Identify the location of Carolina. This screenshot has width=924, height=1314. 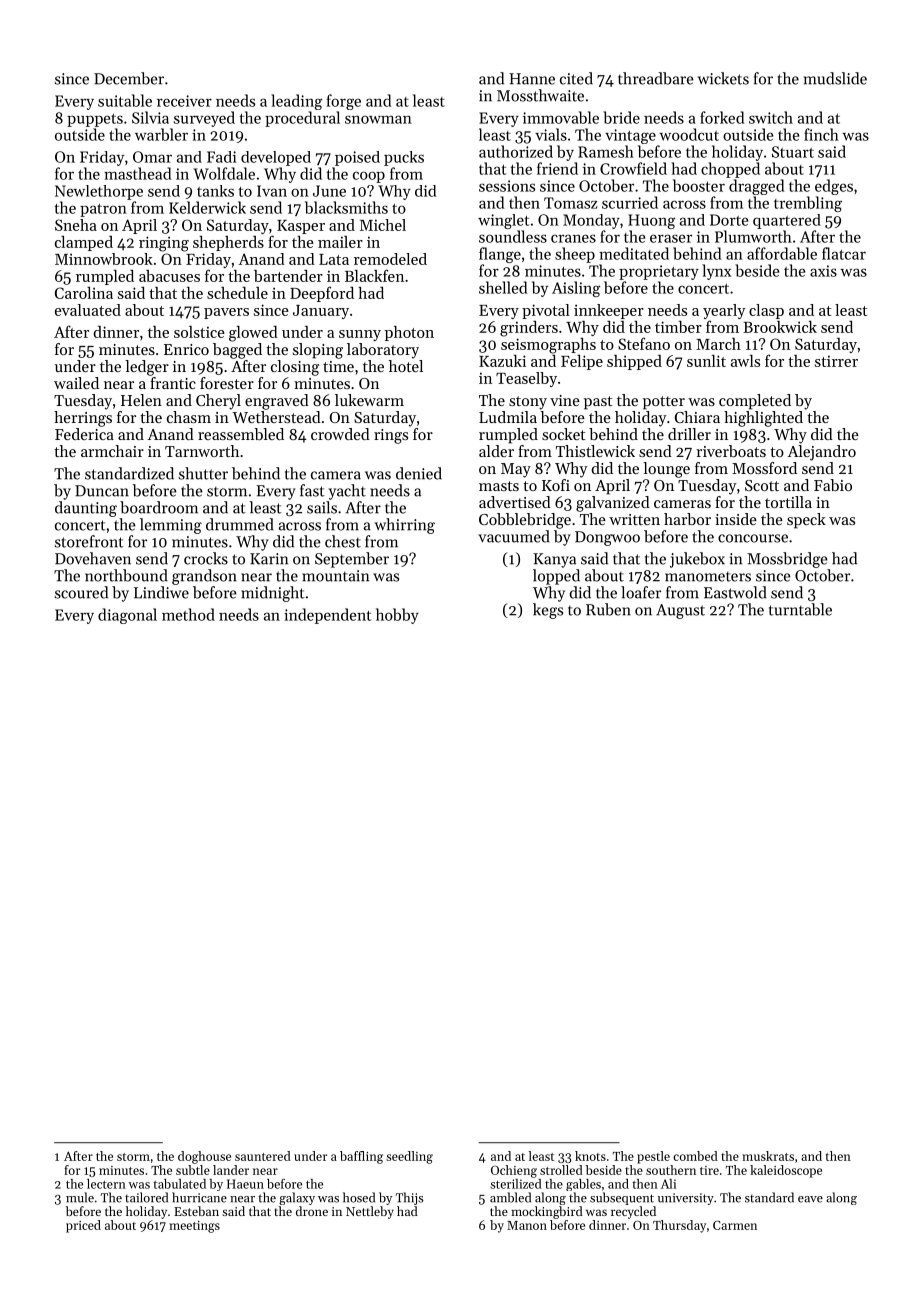
(84, 293).
